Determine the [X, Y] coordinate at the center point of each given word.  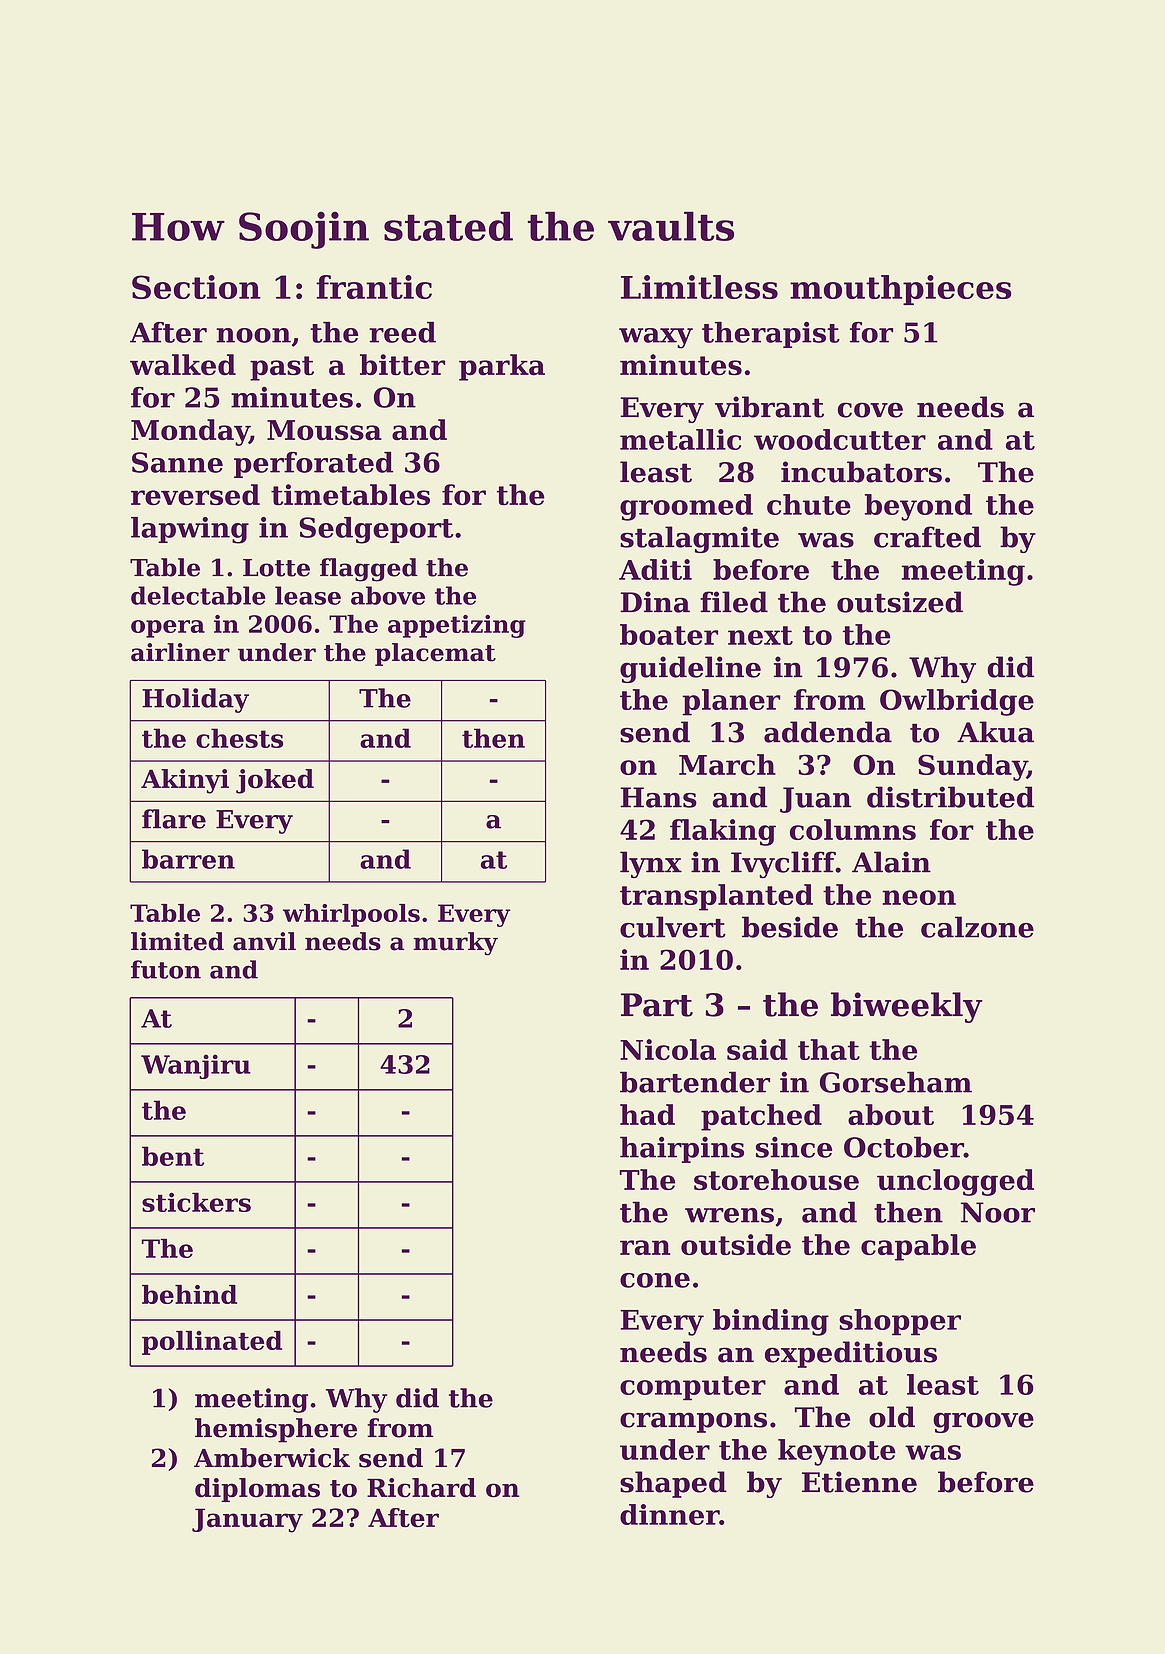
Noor [998, 1212]
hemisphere [276, 1430]
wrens [729, 1215]
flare [174, 819]
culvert [673, 927]
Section [196, 287]
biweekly [907, 1007]
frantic [374, 287]
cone [655, 1280]
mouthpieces [901, 290]
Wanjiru [196, 1066]
